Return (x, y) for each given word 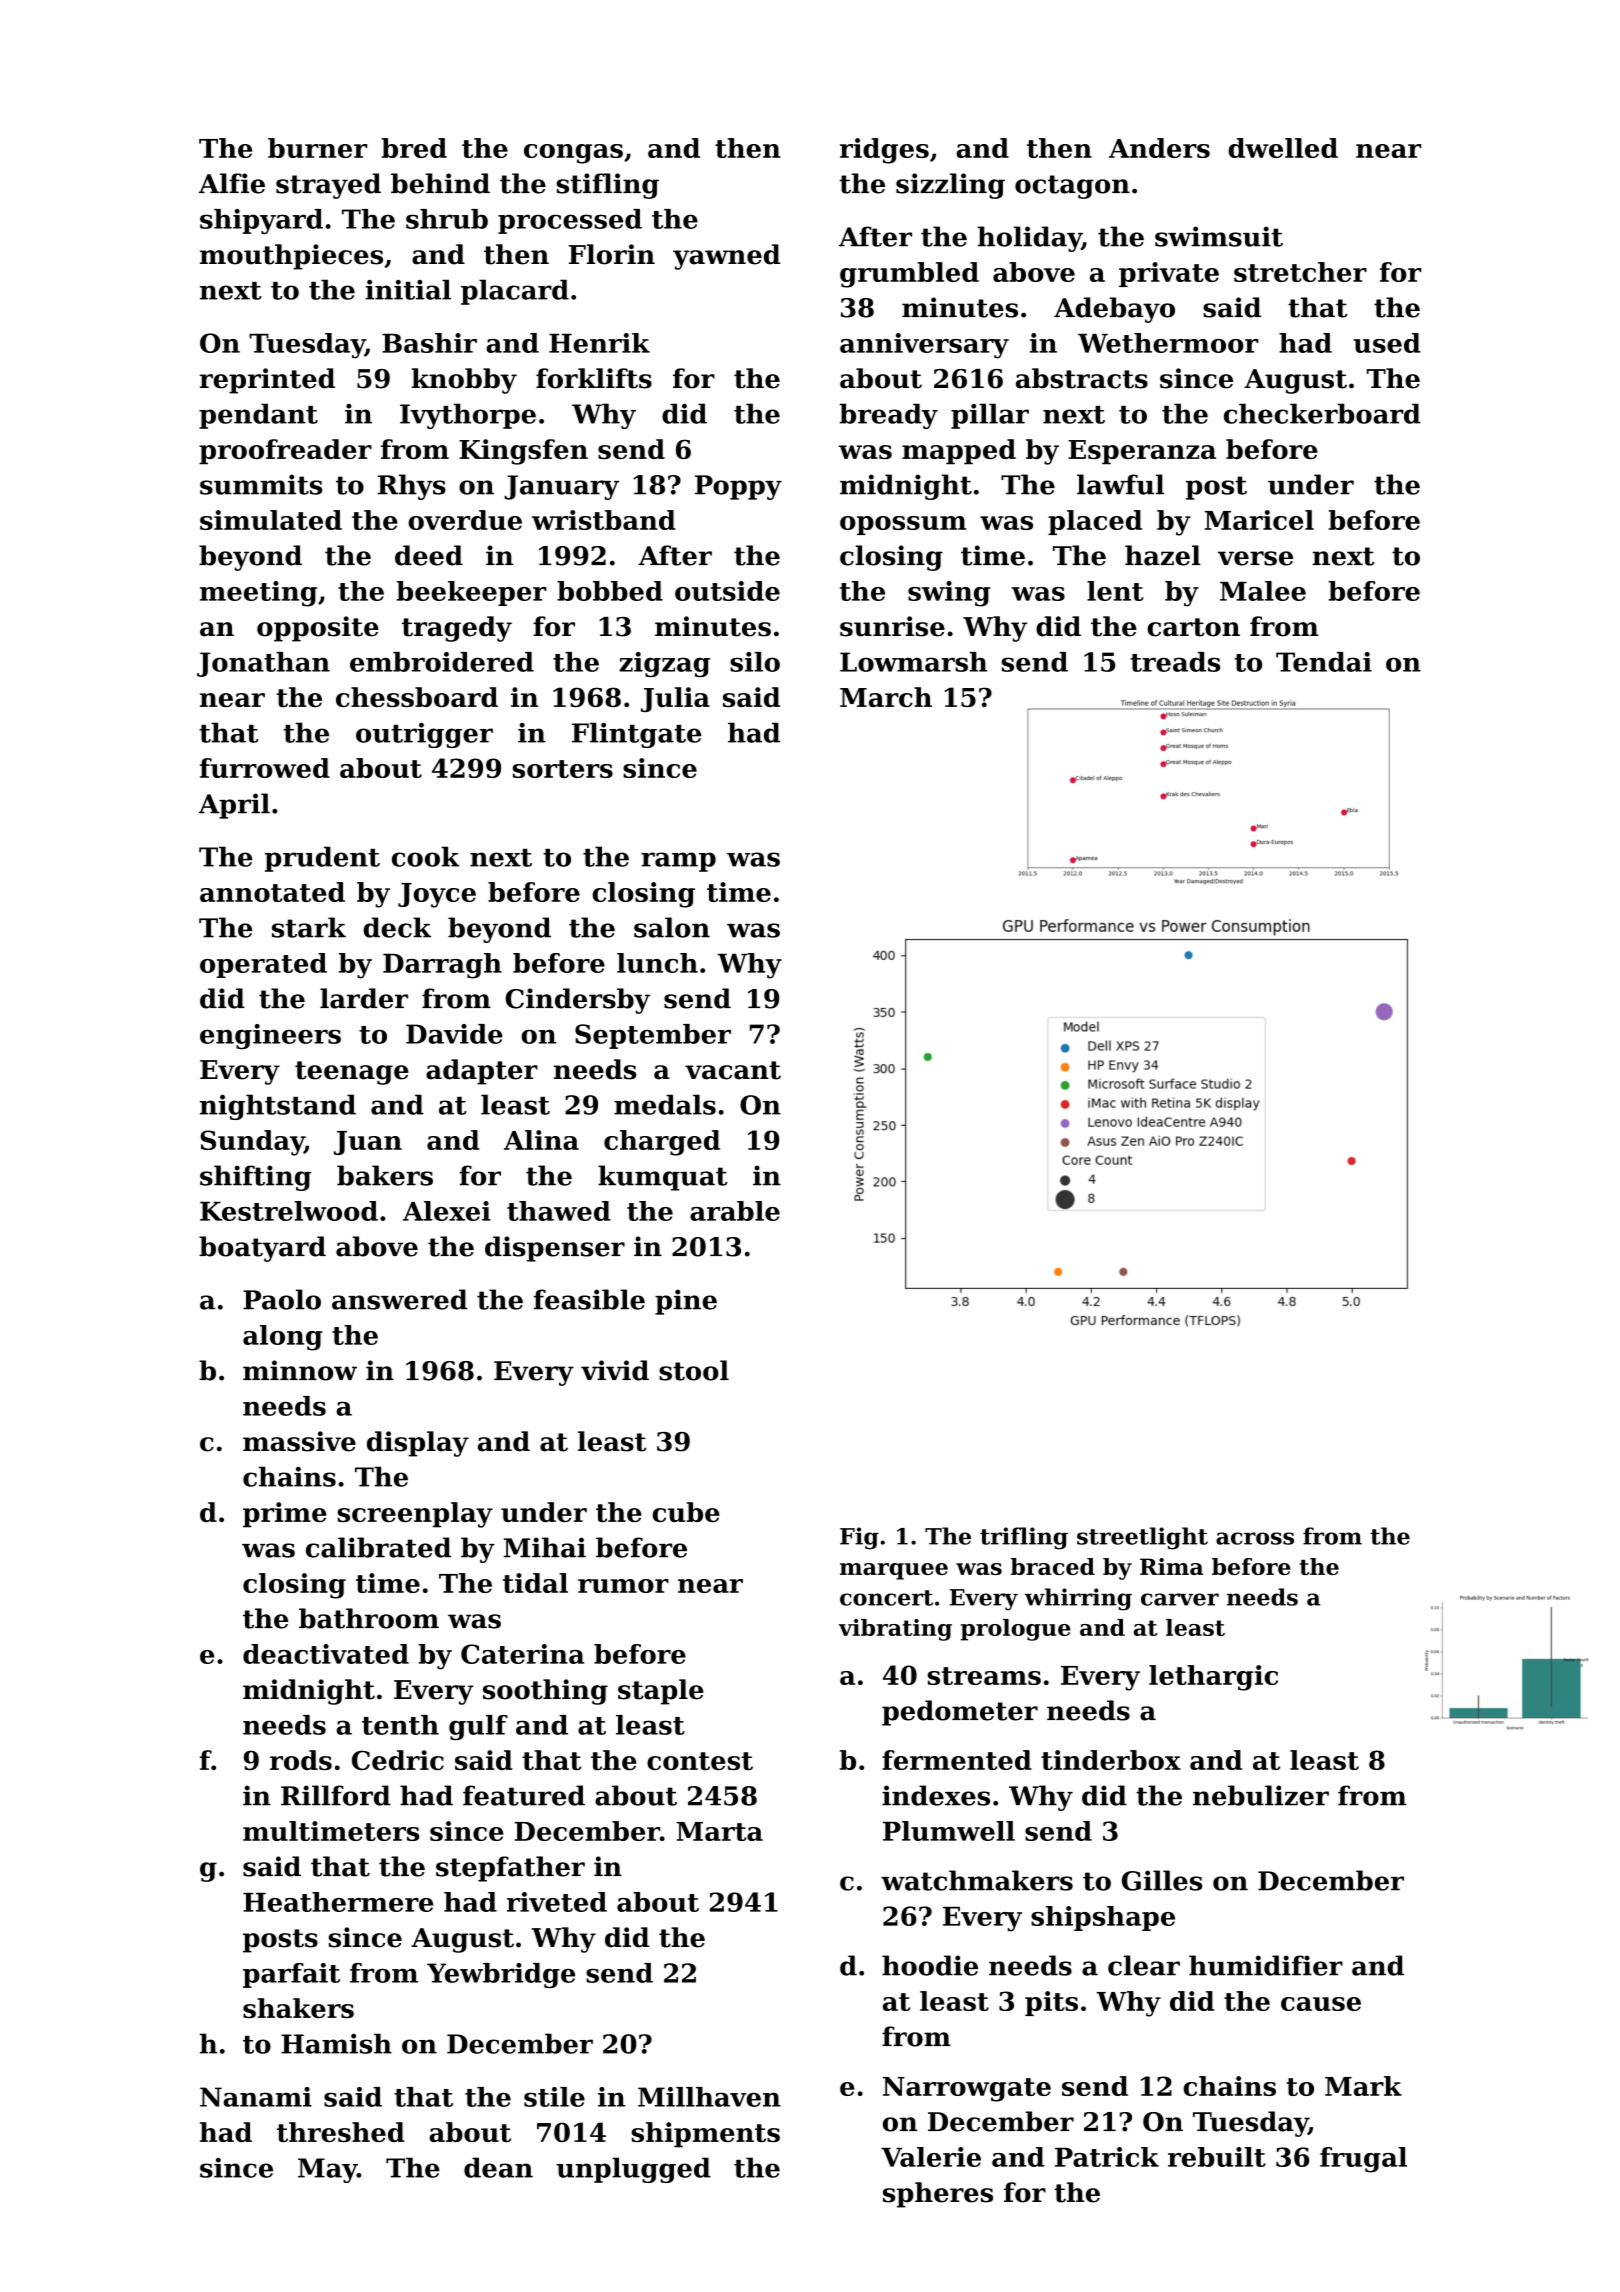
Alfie (232, 183)
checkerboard (1322, 413)
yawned (726, 257)
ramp (678, 862)
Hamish (336, 2043)
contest (700, 1761)
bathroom (369, 1618)
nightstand (278, 1107)
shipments (706, 2135)
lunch (657, 963)
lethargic (1213, 1678)
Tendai (1324, 662)
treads (1175, 662)
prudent (322, 859)
